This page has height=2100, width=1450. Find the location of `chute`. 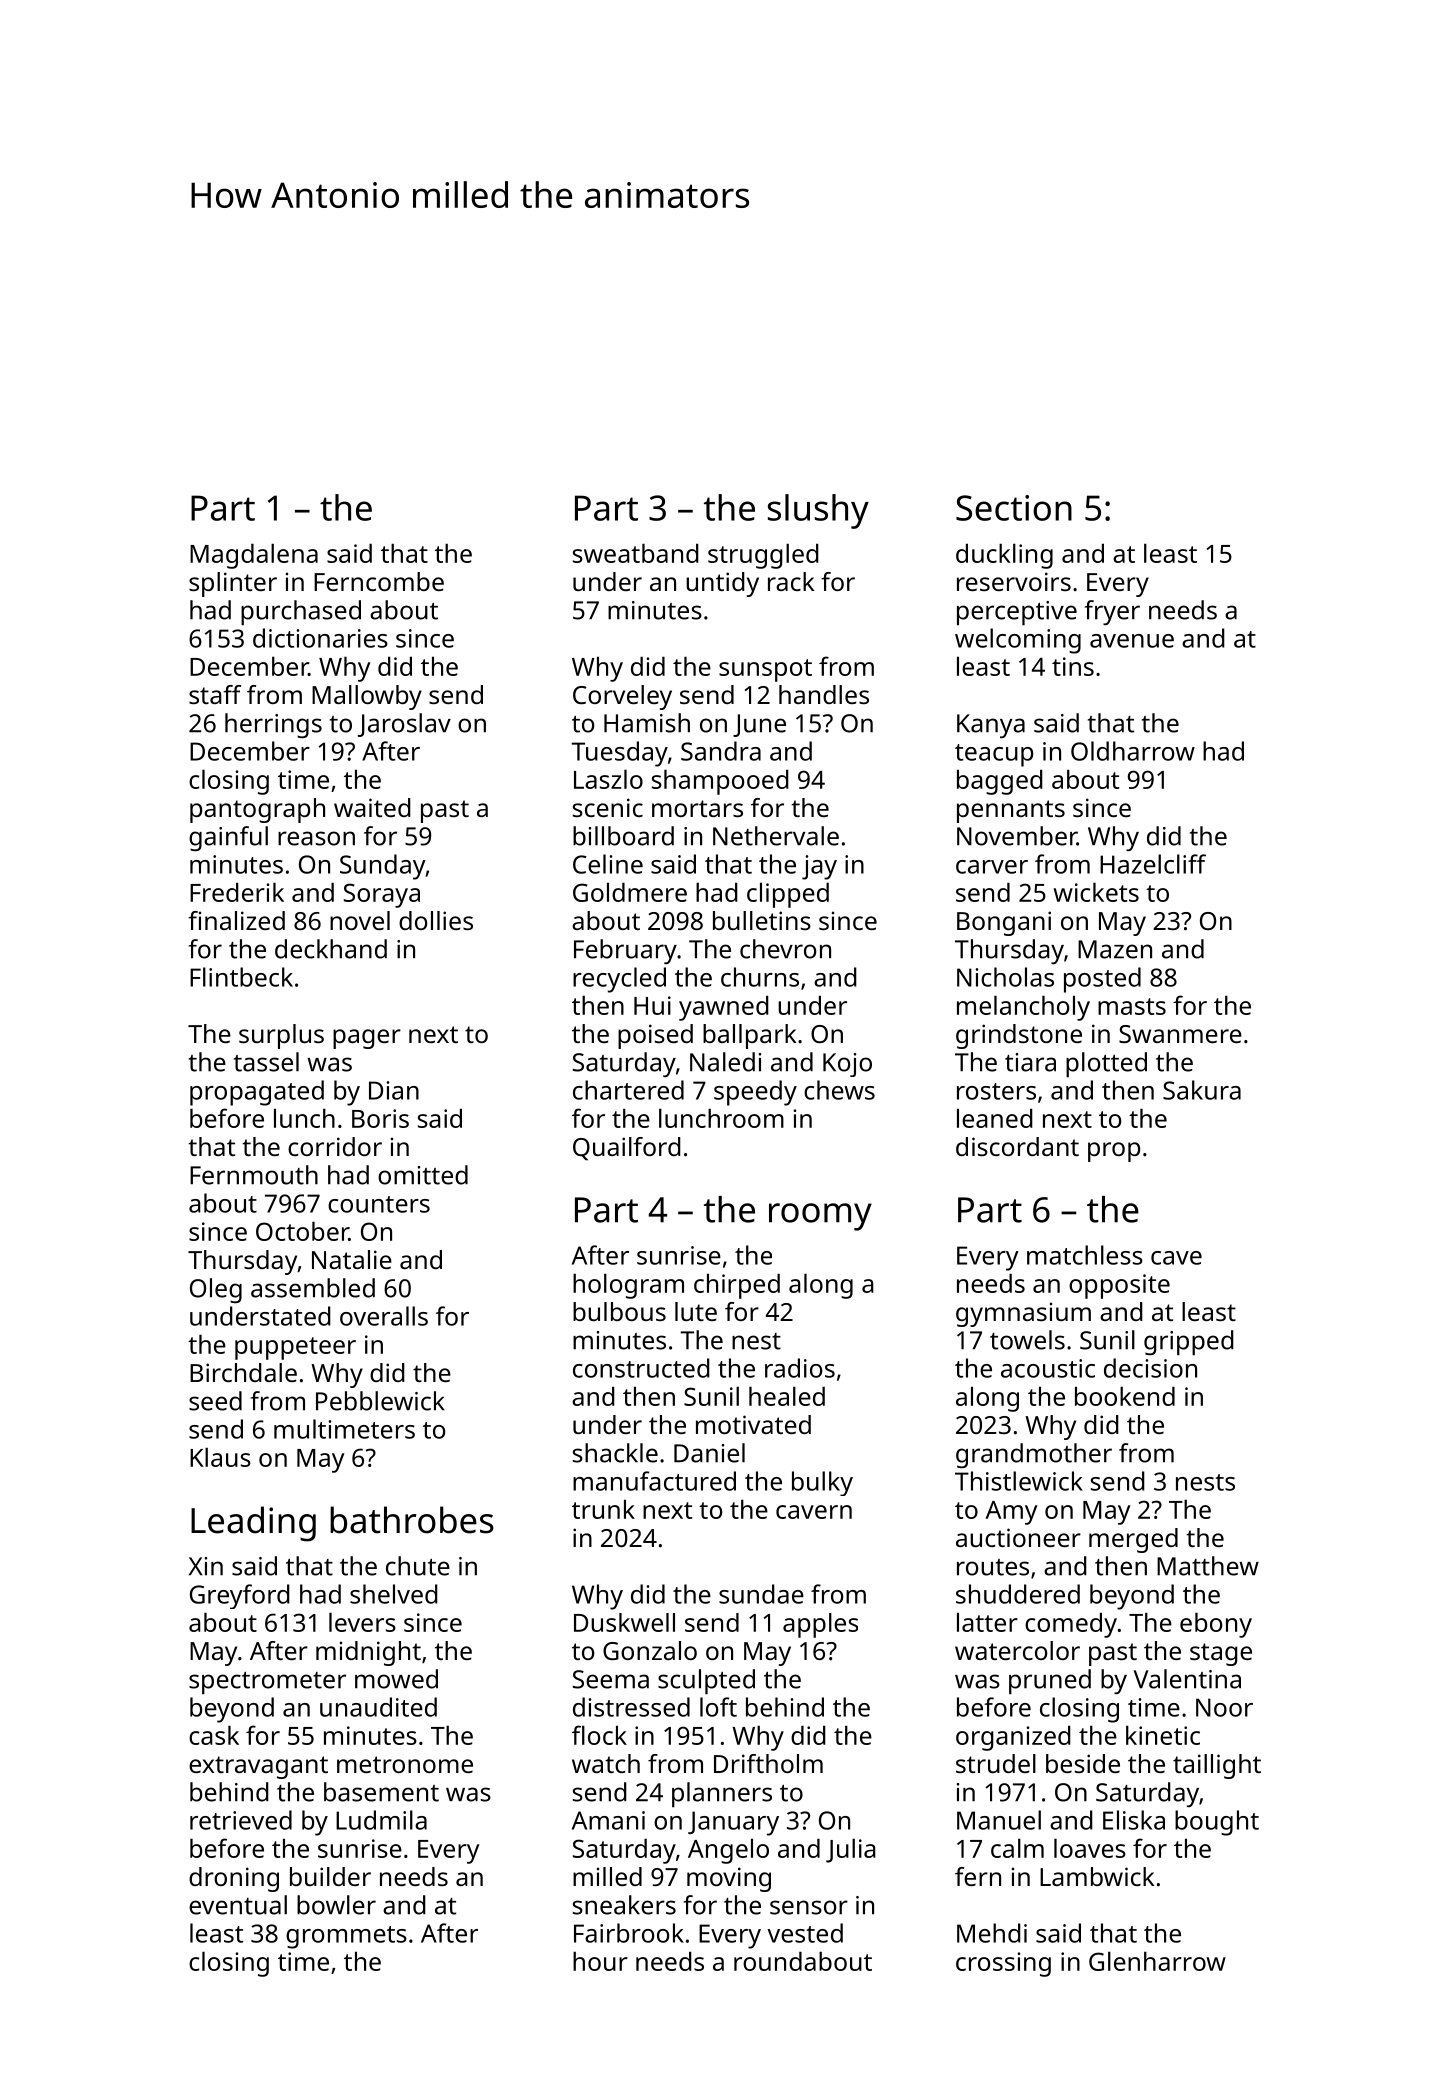

chute is located at coordinates (418, 1566).
